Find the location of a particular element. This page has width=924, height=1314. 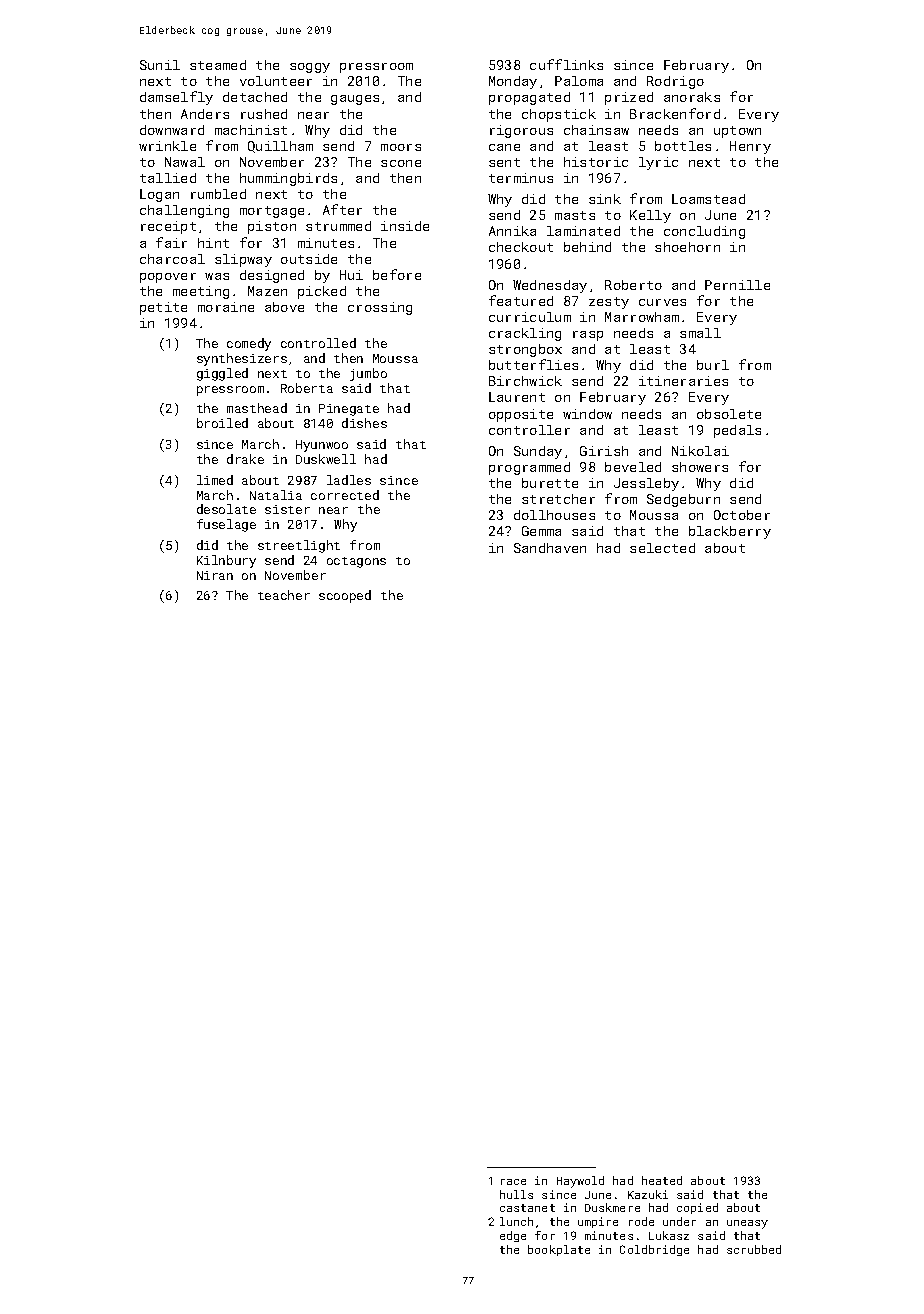

October is located at coordinates (742, 515).
